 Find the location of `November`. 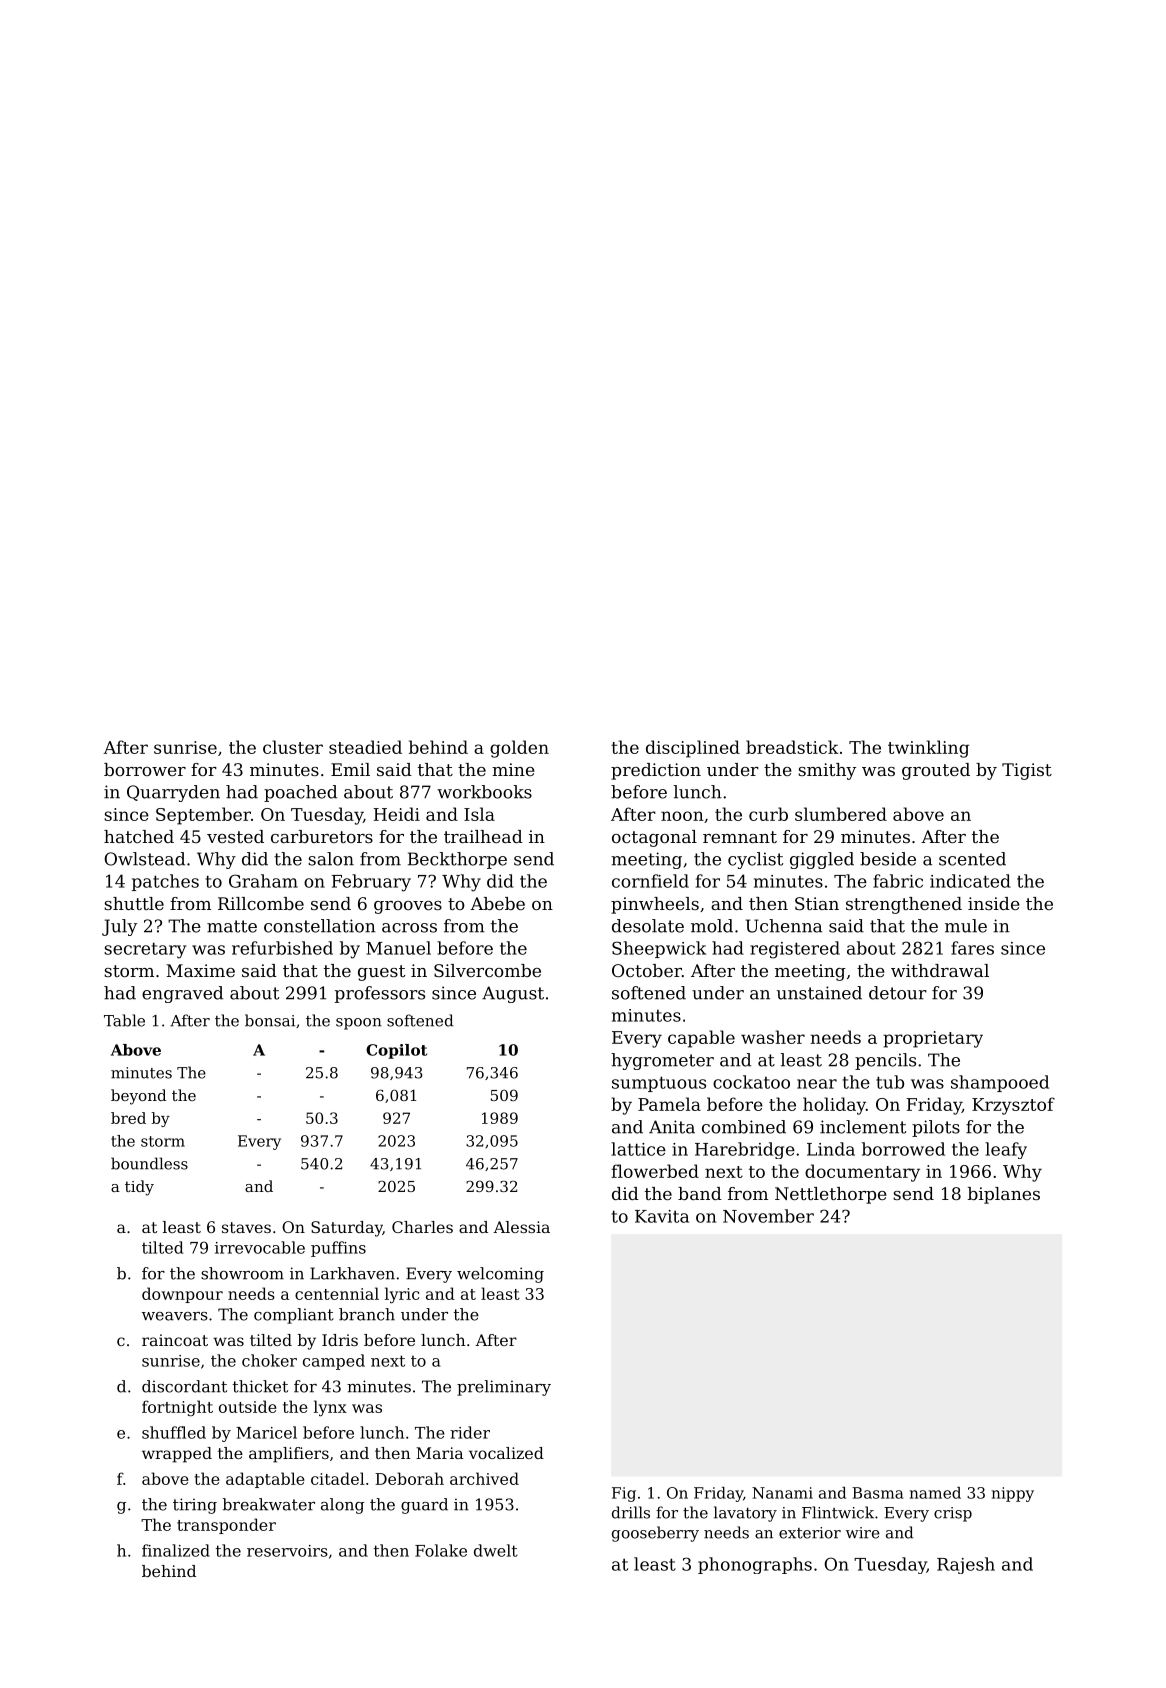

November is located at coordinates (768, 1216).
